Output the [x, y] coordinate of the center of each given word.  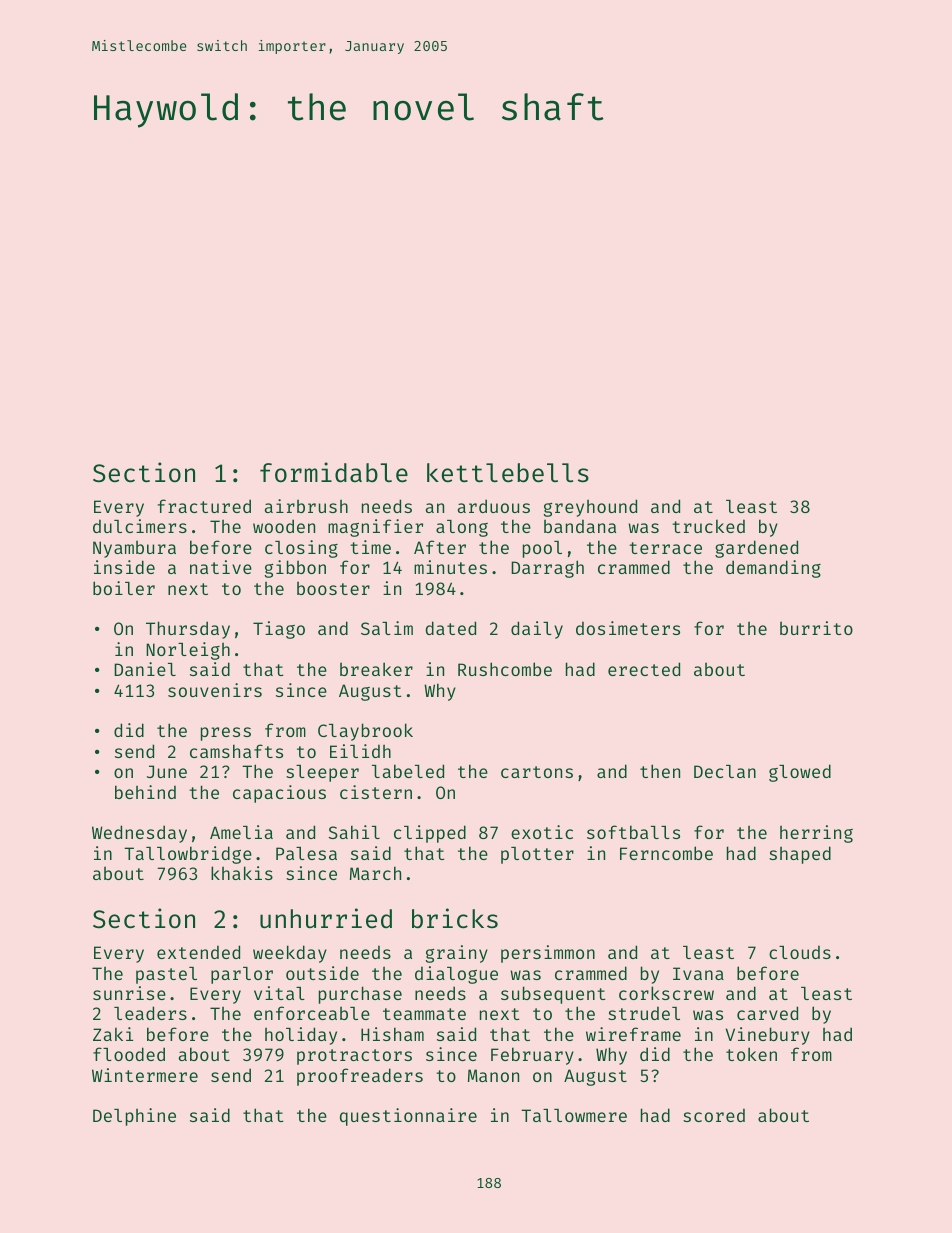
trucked [708, 526]
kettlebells [508, 473]
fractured [204, 506]
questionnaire [408, 1117]
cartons [537, 772]
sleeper [322, 773]
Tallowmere [574, 1115]
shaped [800, 855]
